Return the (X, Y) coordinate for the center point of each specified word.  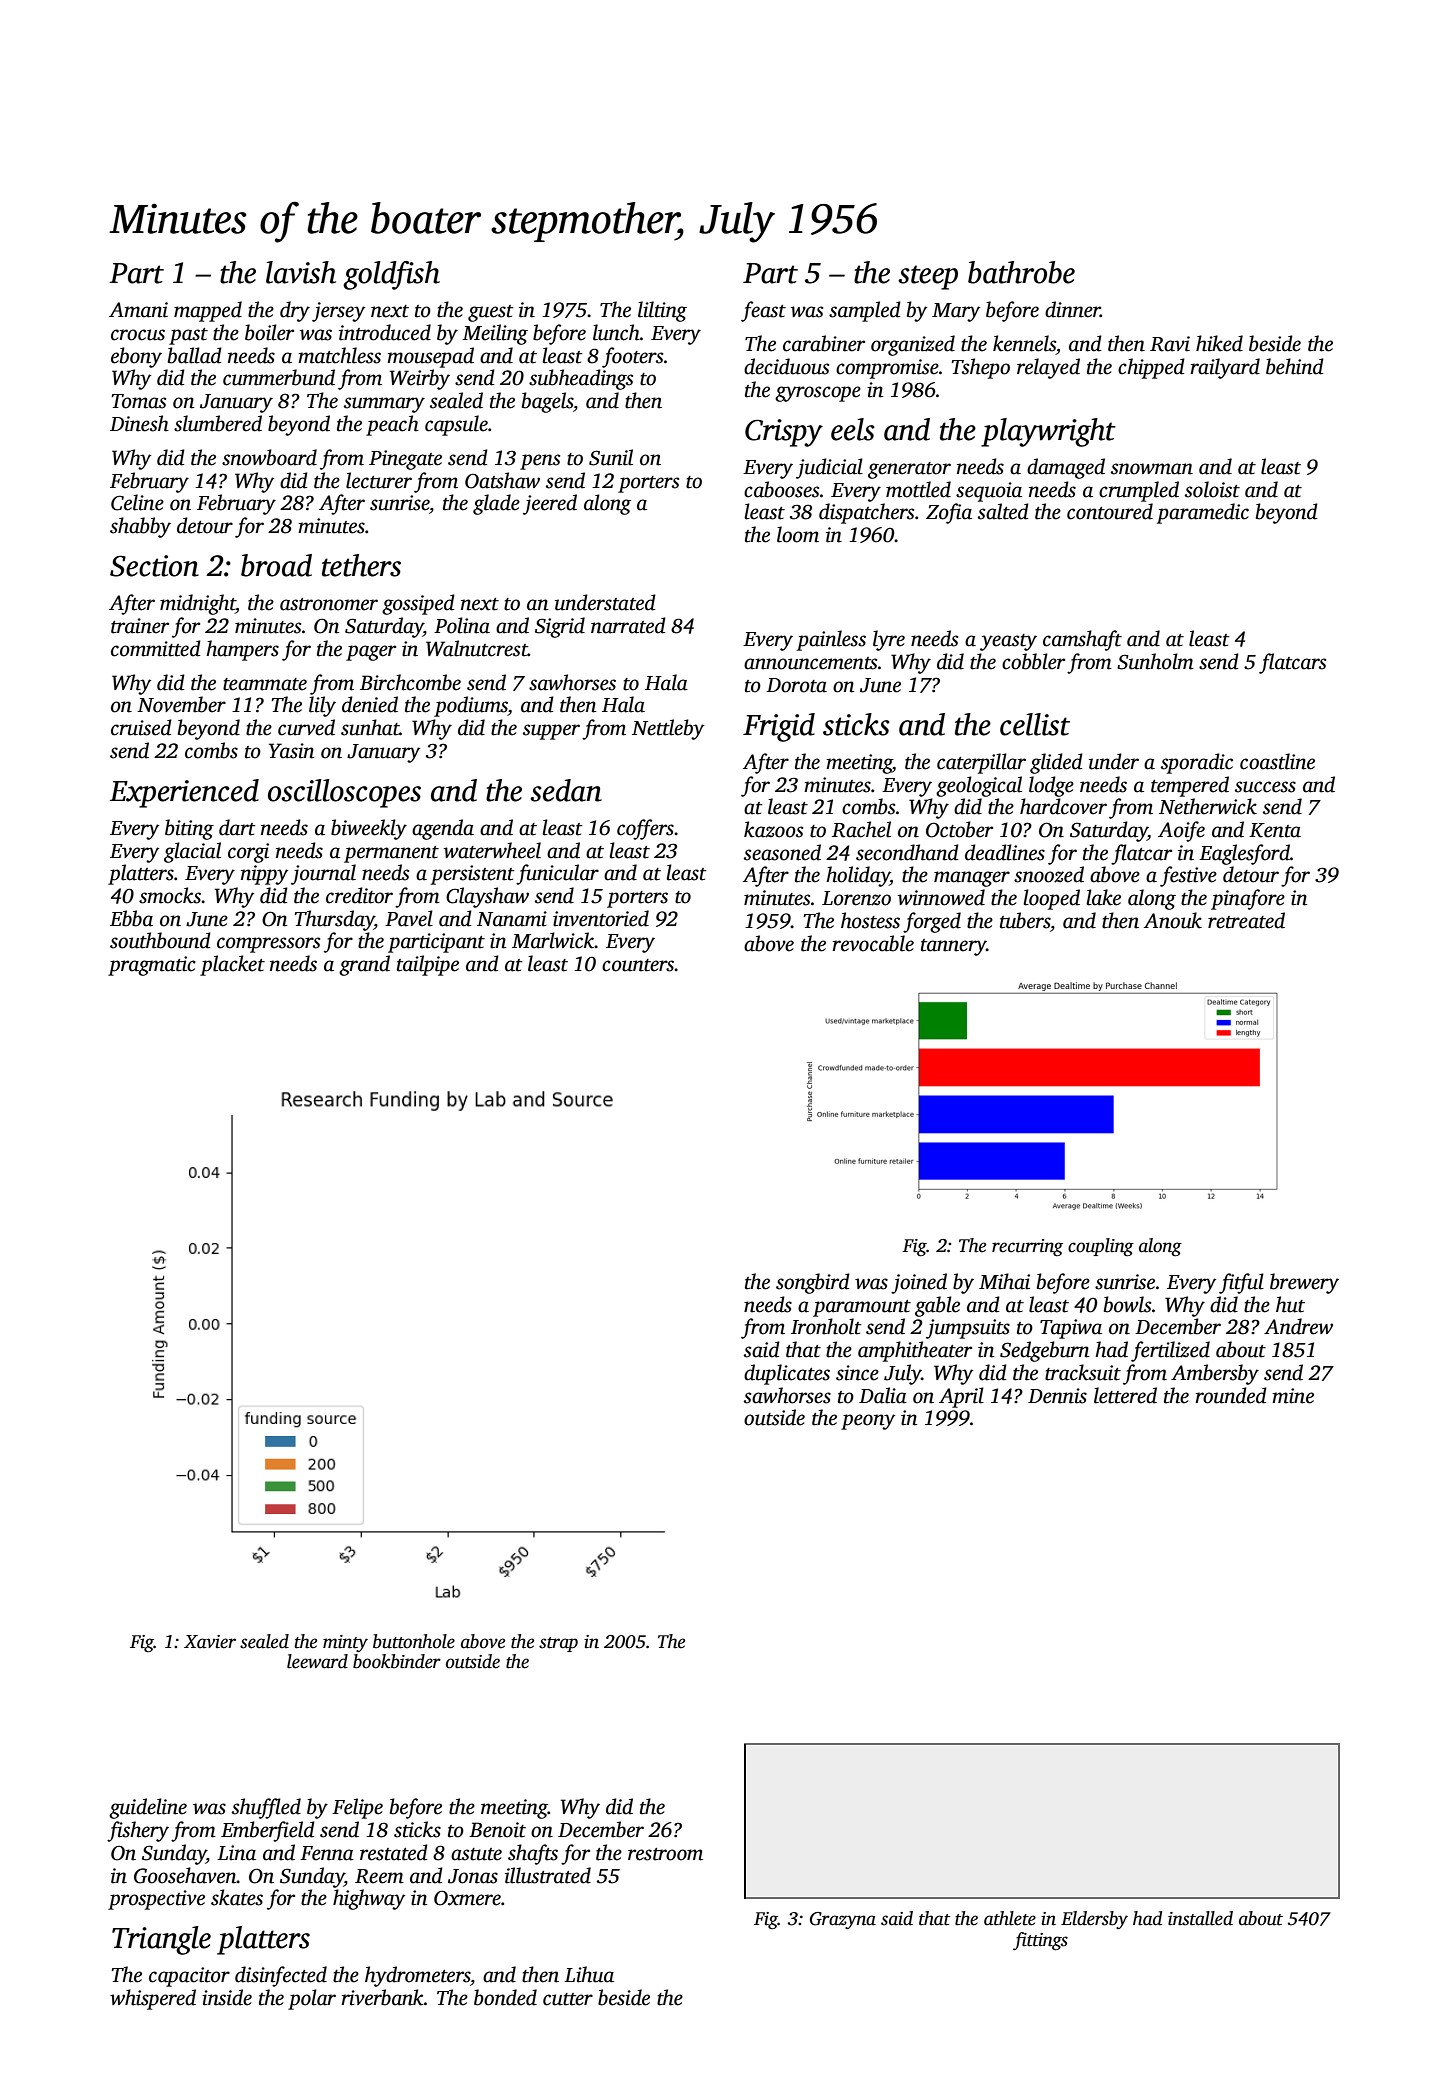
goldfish (391, 275)
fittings (1040, 1941)
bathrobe (1021, 272)
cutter (568, 1999)
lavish (301, 272)
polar (312, 1999)
